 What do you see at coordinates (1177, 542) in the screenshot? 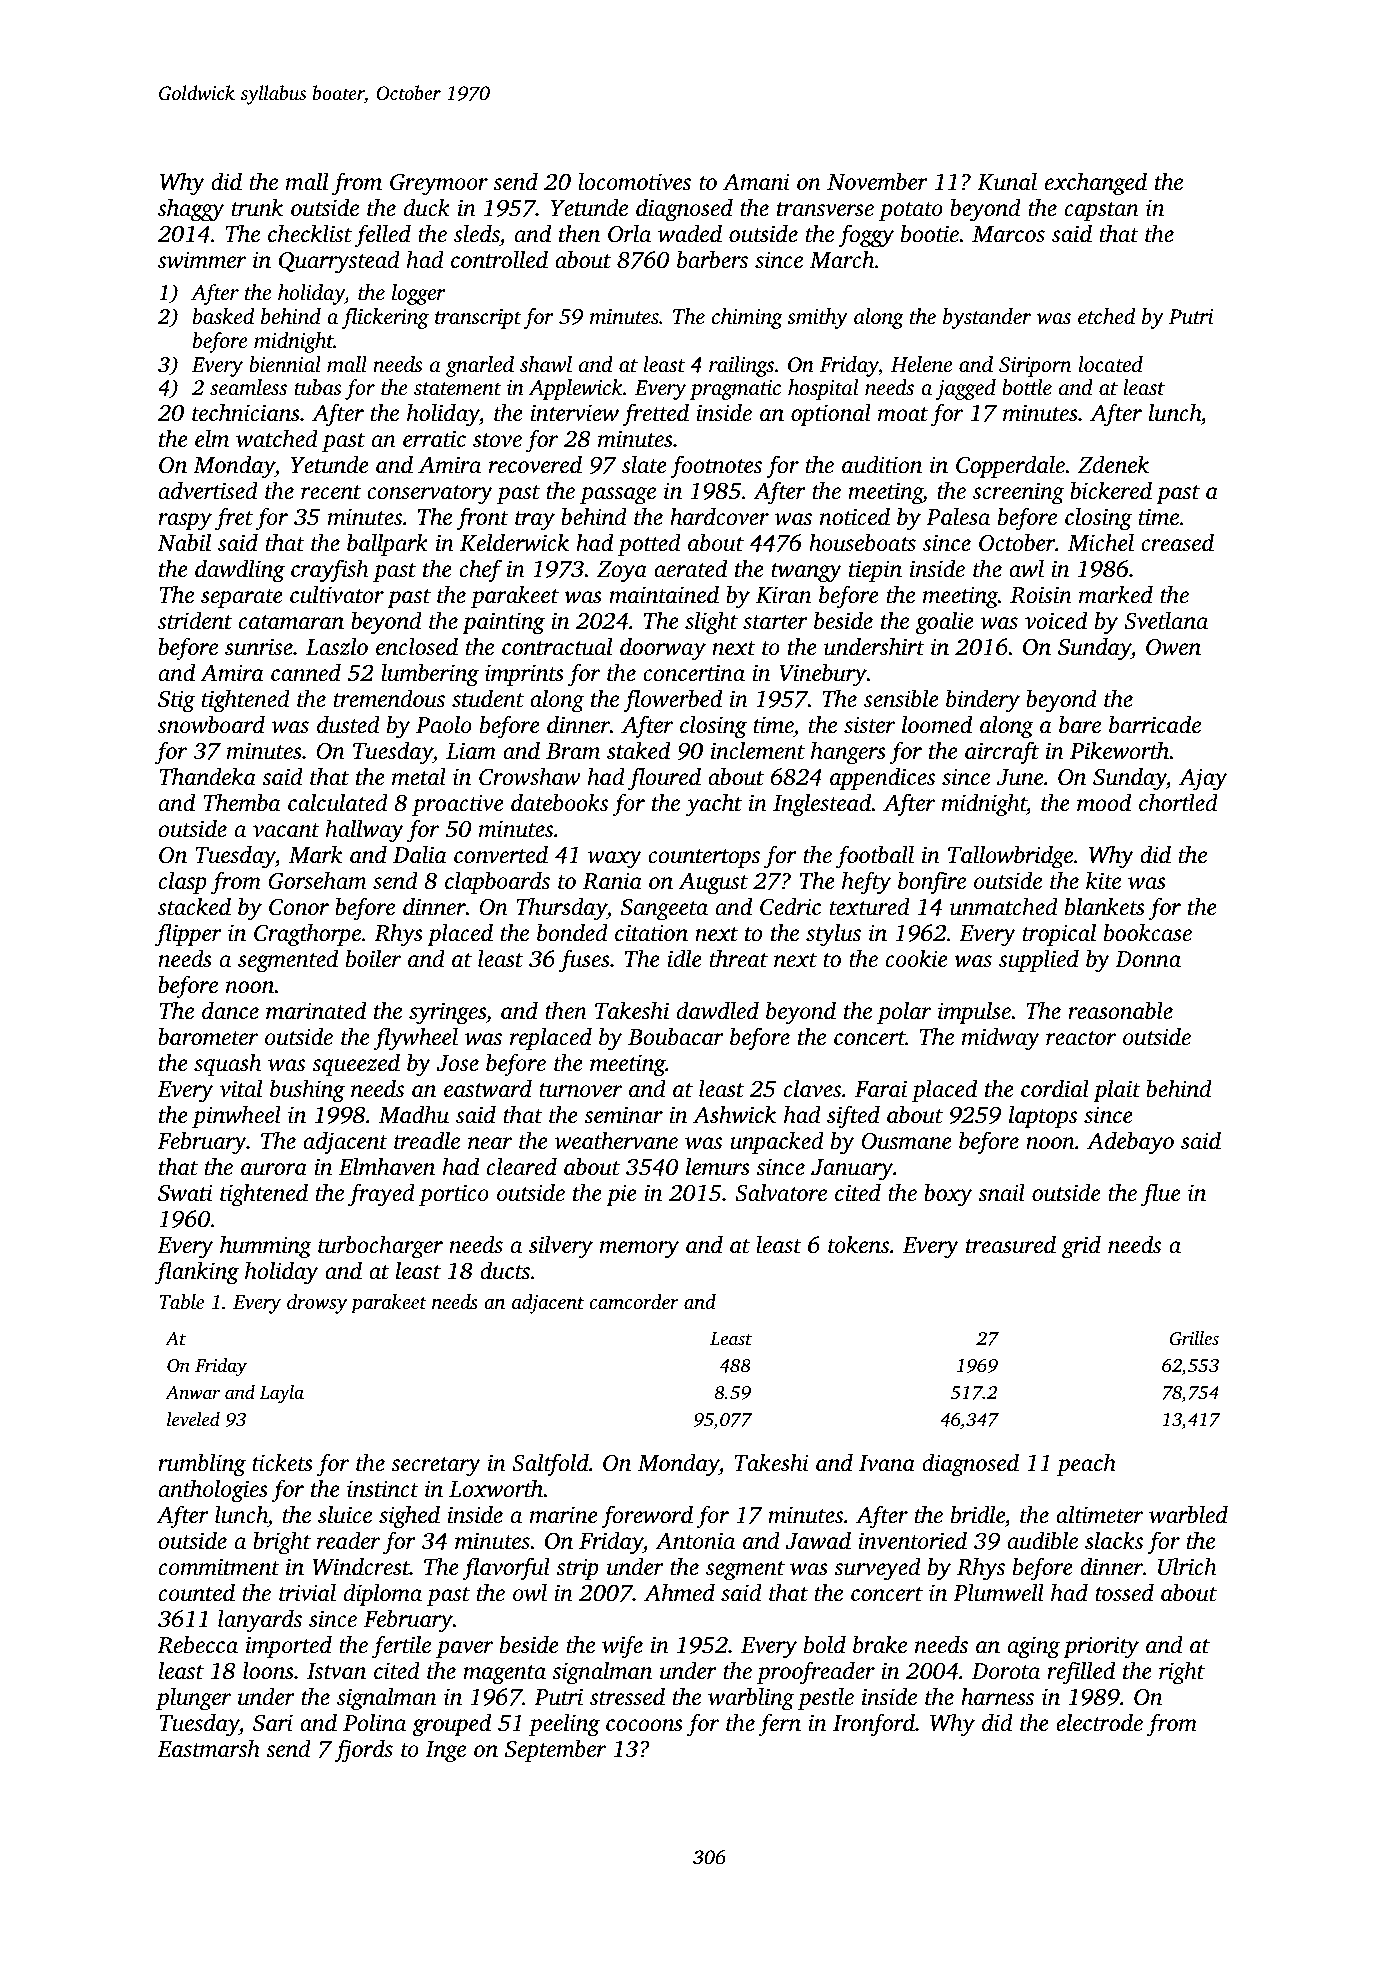
I see `creased` at bounding box center [1177, 542].
